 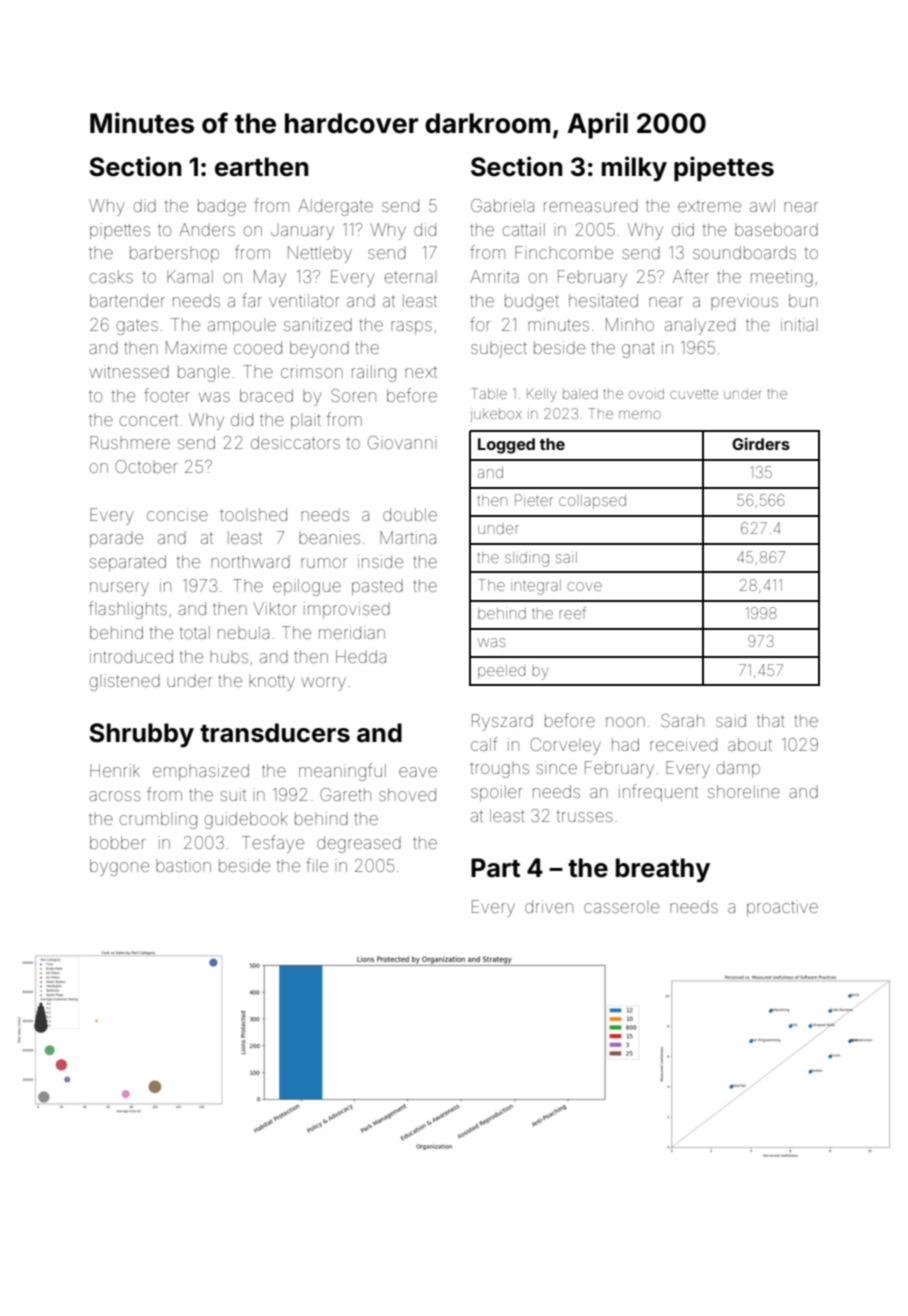 What do you see at coordinates (336, 207) in the screenshot?
I see `Aldergate` at bounding box center [336, 207].
